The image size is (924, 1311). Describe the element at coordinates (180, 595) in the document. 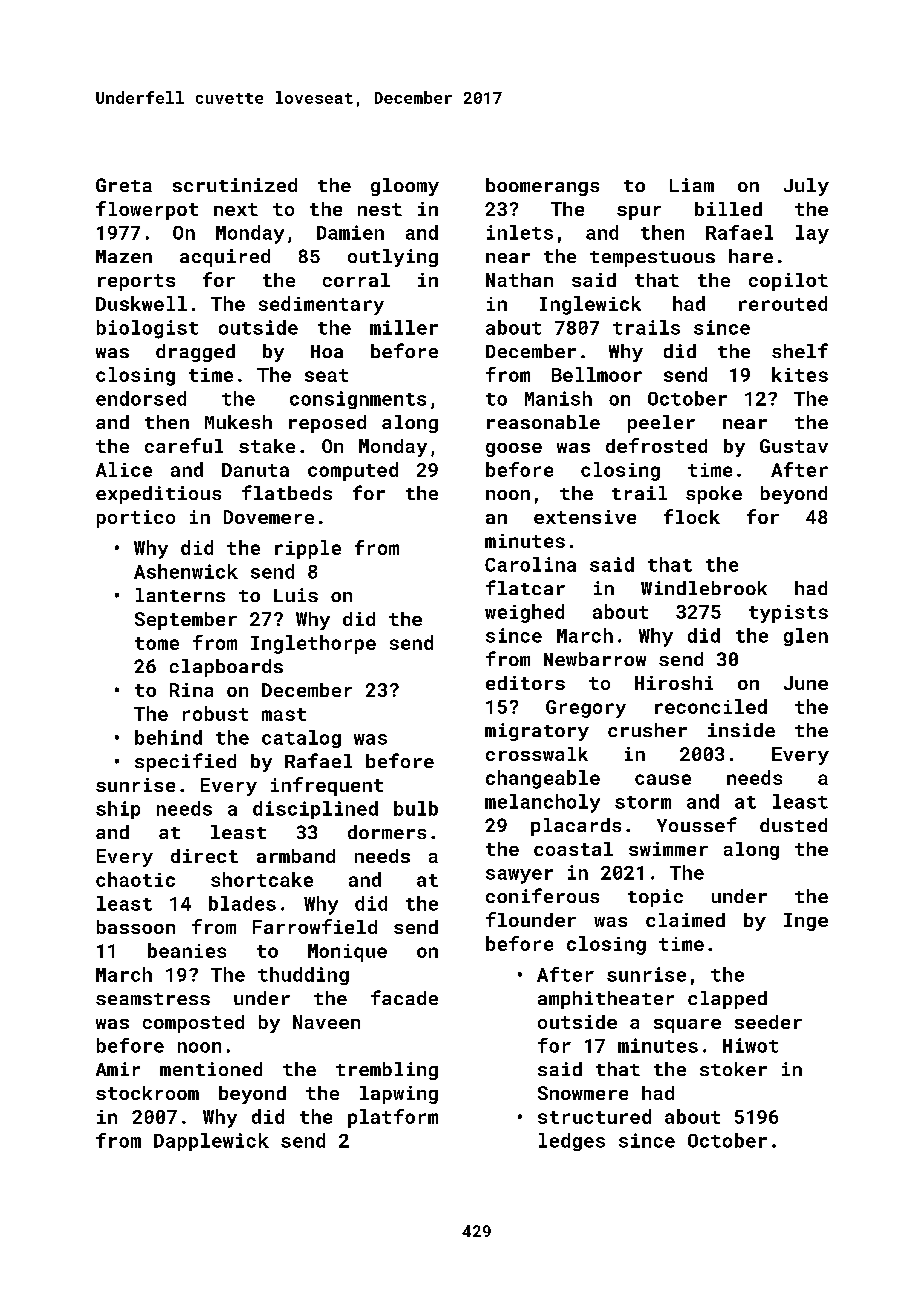

I see `lanterns` at that location.
